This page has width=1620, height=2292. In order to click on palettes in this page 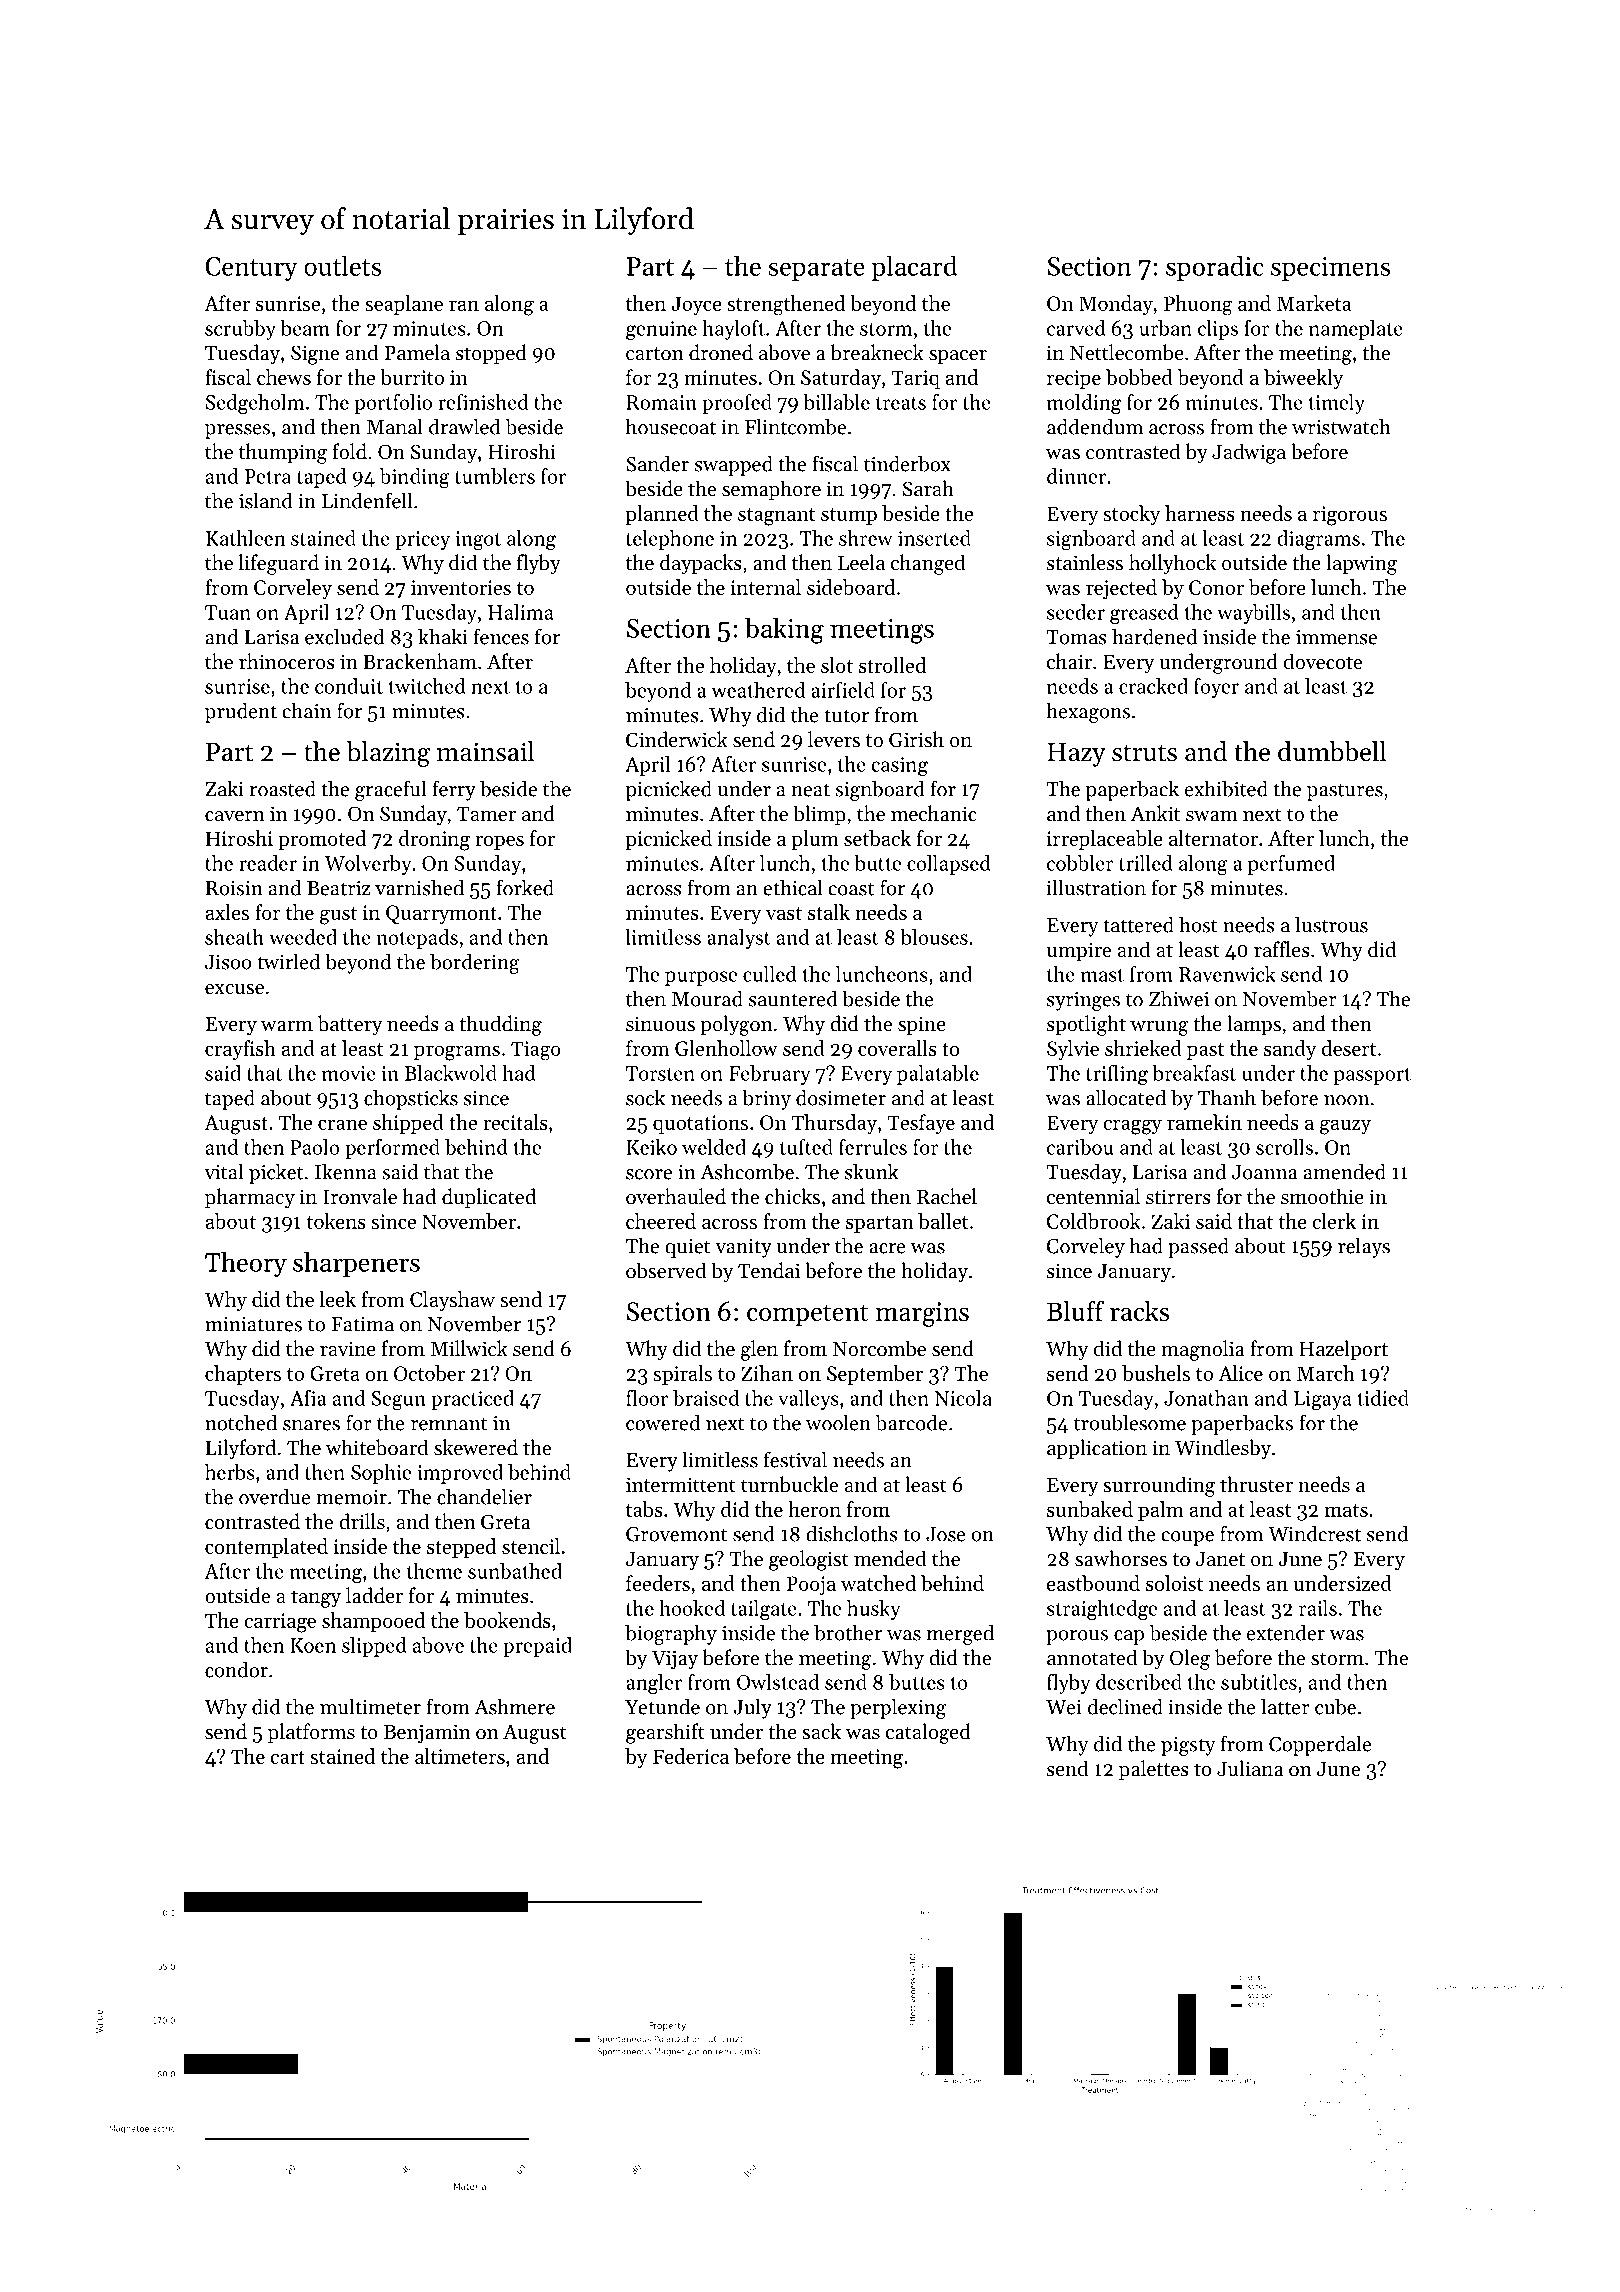, I will do `click(1154, 1770)`.
